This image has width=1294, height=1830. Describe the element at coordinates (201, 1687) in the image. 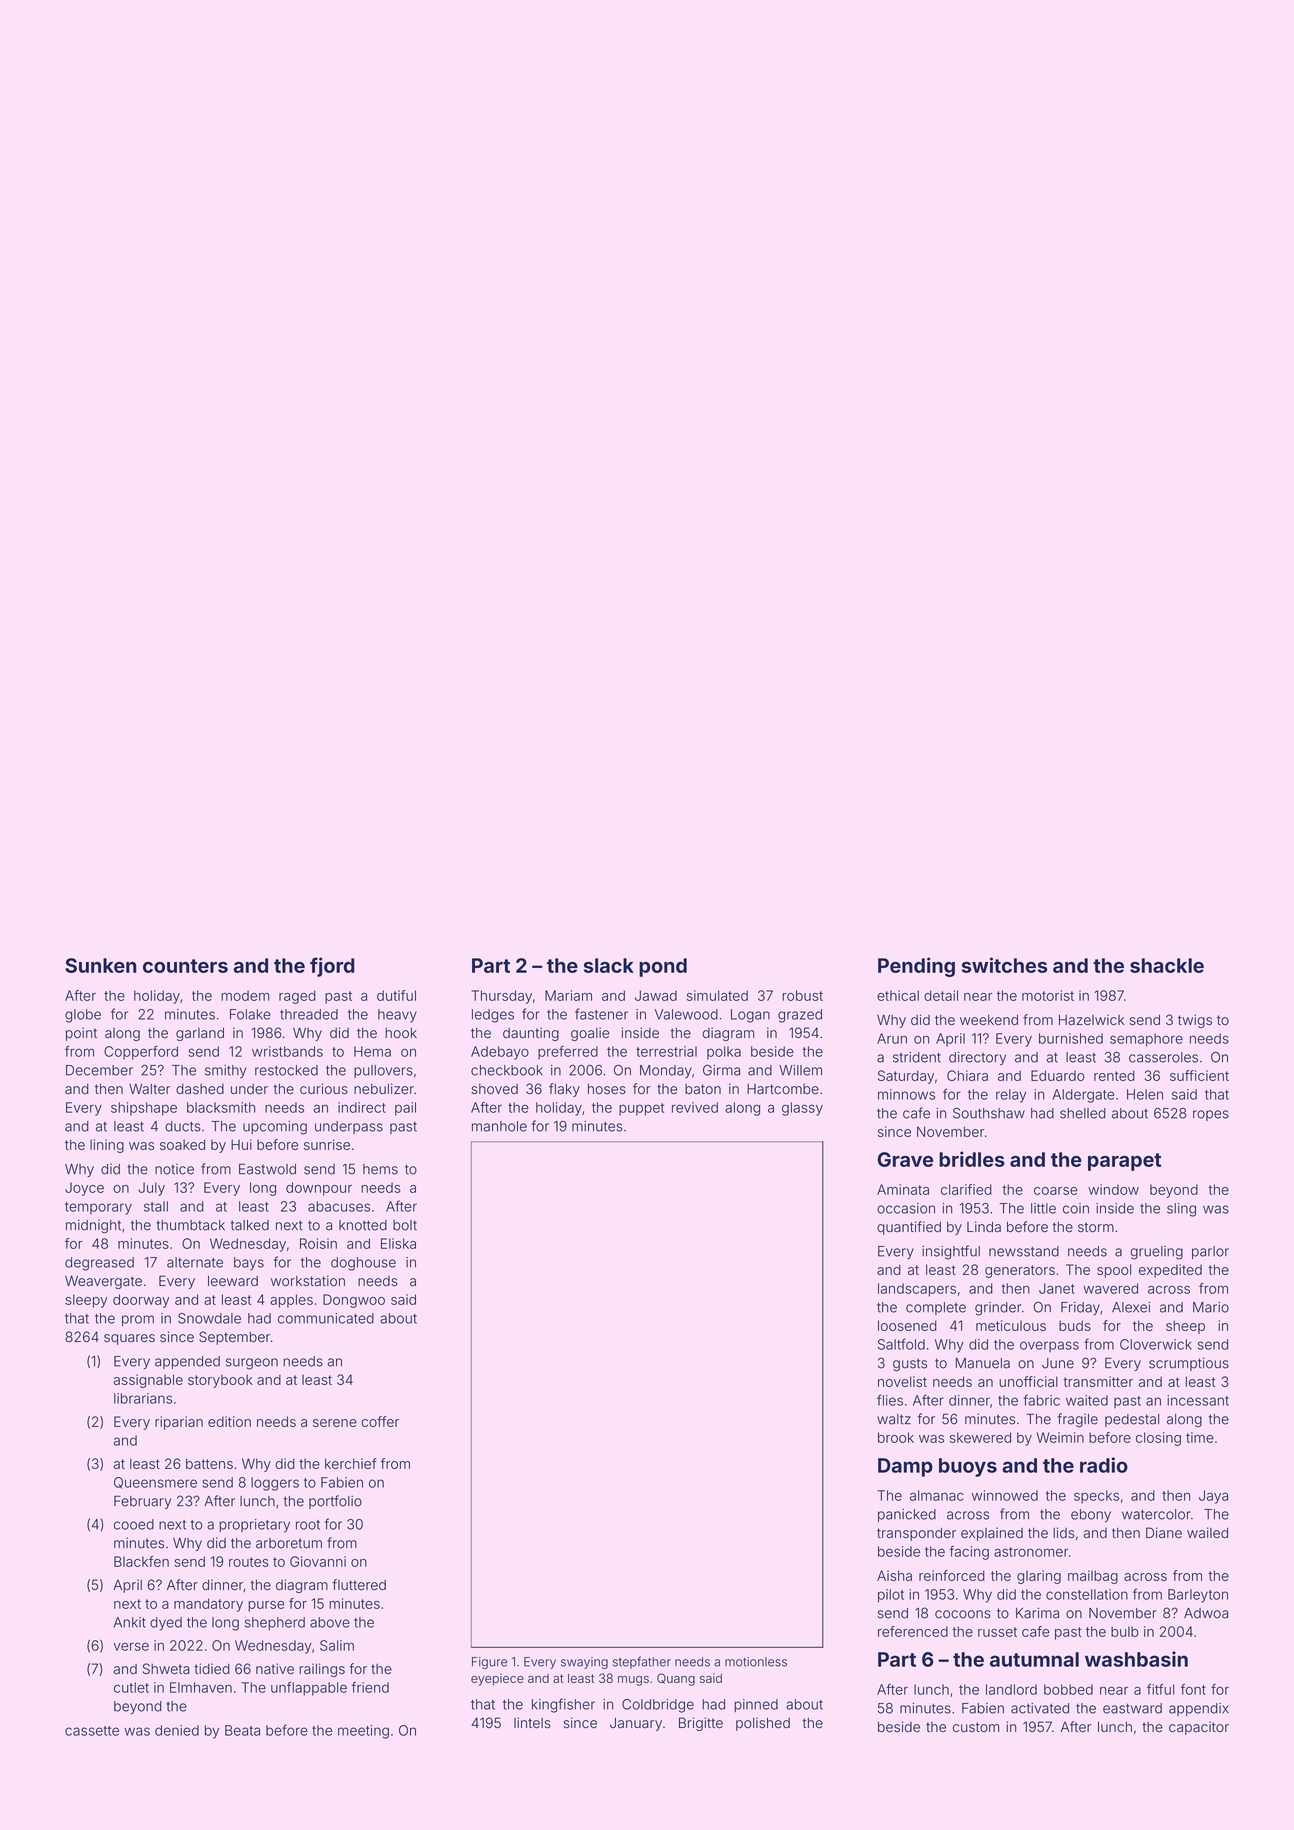

I see `Elmhaven` at that location.
